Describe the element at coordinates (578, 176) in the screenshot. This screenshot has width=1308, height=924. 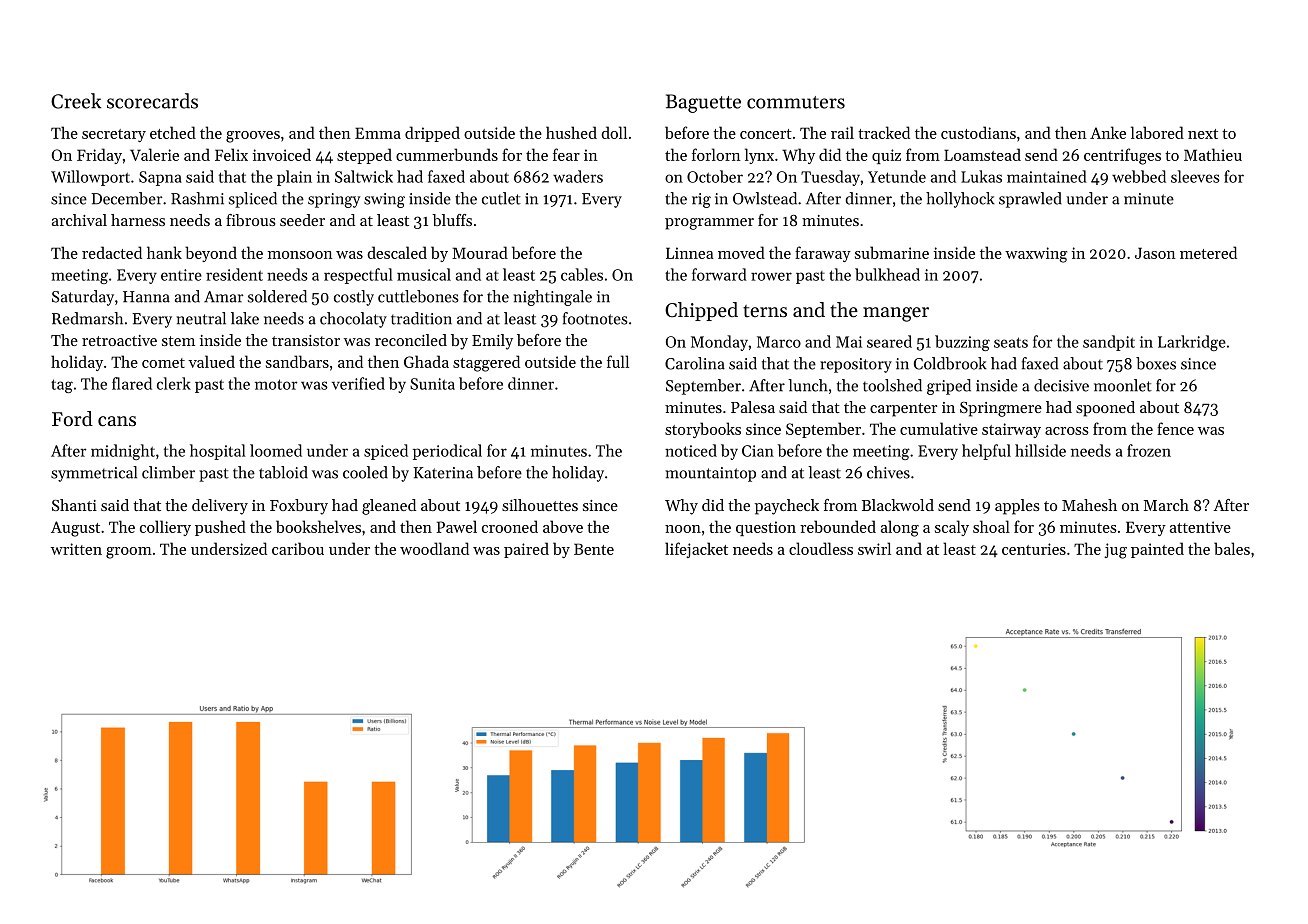
I see `waders` at that location.
